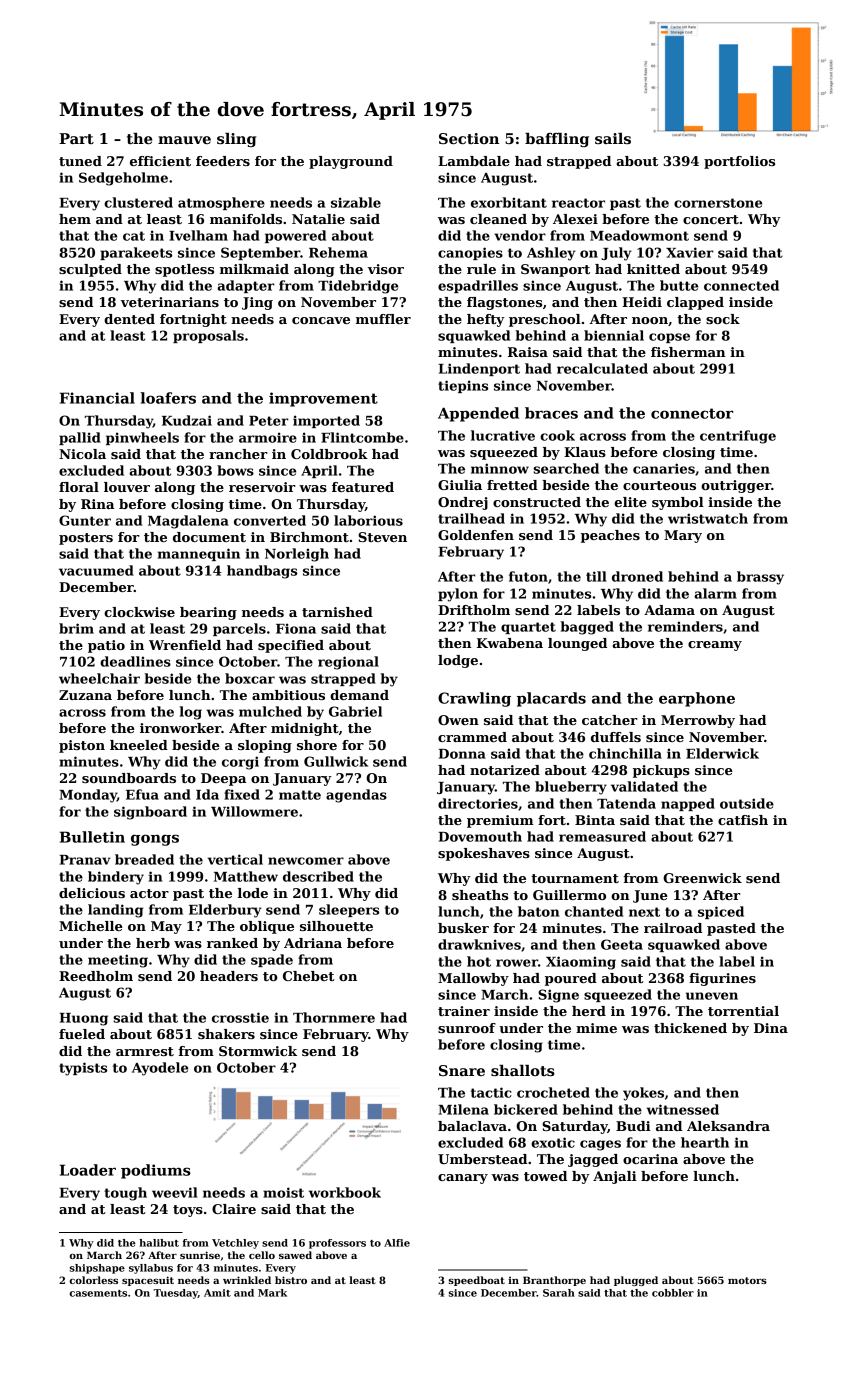 The height and width of the document is (1400, 849). What do you see at coordinates (500, 821) in the document?
I see `premium` at bounding box center [500, 821].
